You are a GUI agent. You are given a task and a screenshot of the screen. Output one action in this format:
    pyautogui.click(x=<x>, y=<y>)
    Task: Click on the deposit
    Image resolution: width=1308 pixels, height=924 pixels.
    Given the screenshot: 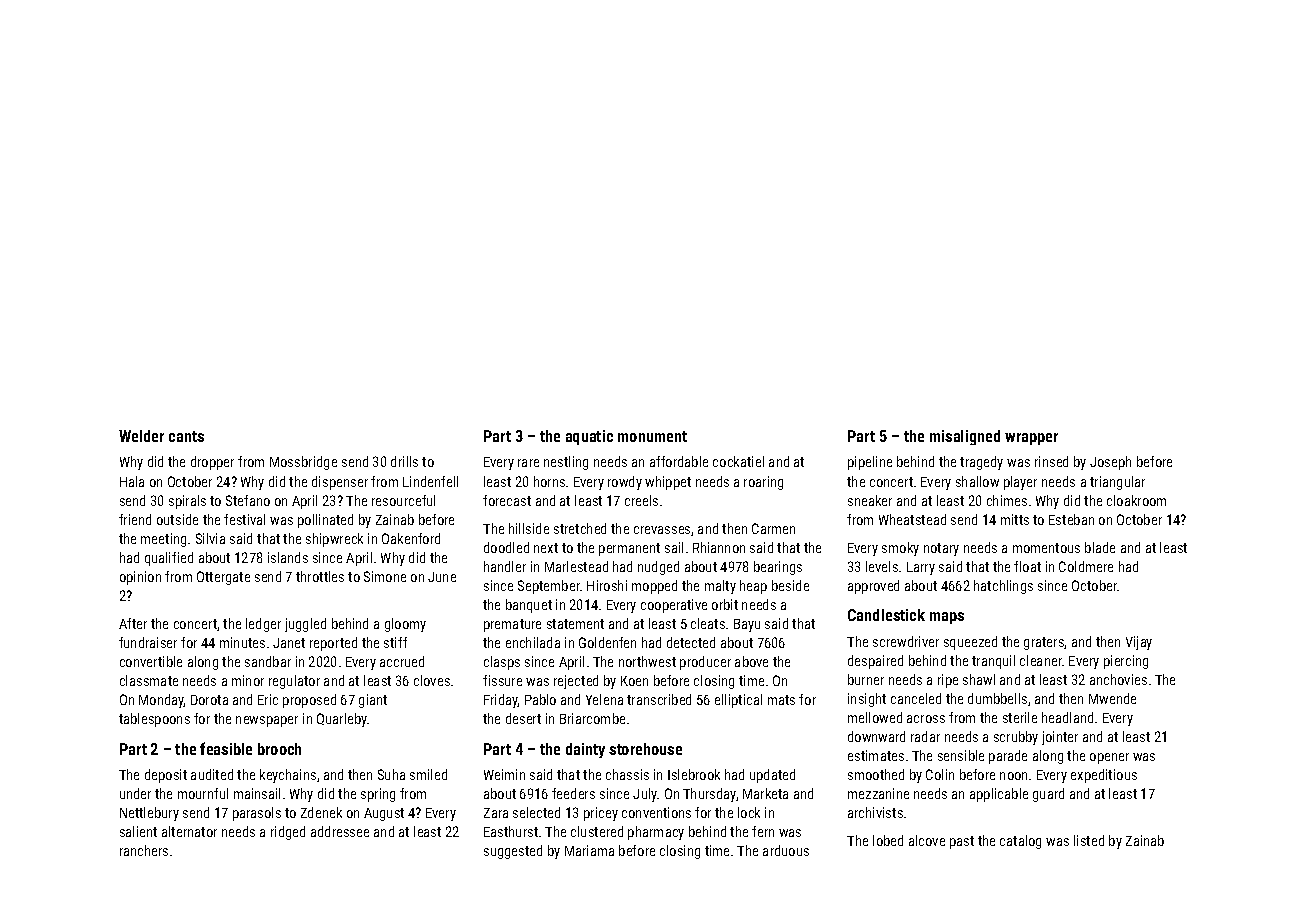 What is the action you would take?
    pyautogui.click(x=166, y=776)
